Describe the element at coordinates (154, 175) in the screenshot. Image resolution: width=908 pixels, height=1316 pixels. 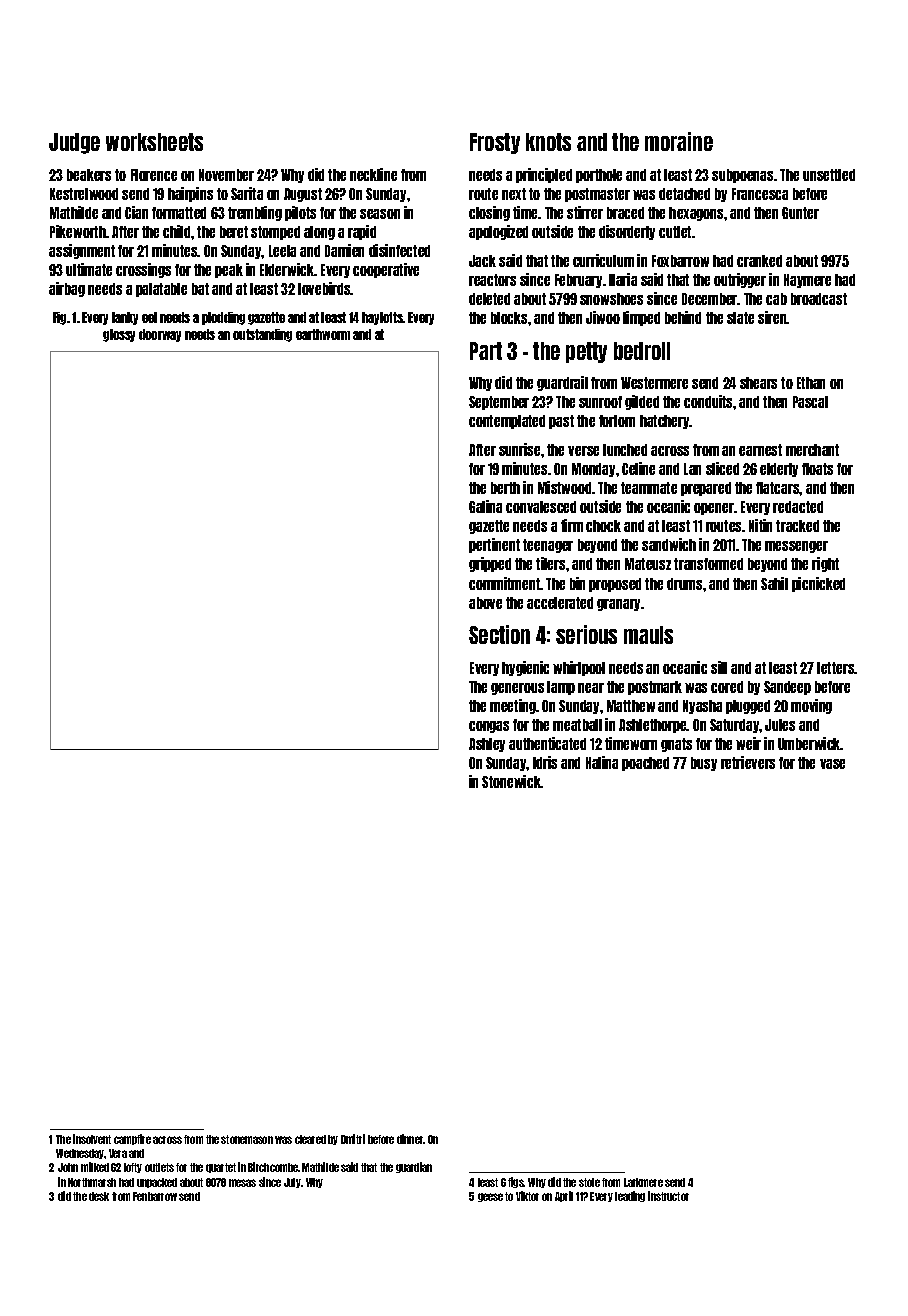
I see `Florence` at that location.
